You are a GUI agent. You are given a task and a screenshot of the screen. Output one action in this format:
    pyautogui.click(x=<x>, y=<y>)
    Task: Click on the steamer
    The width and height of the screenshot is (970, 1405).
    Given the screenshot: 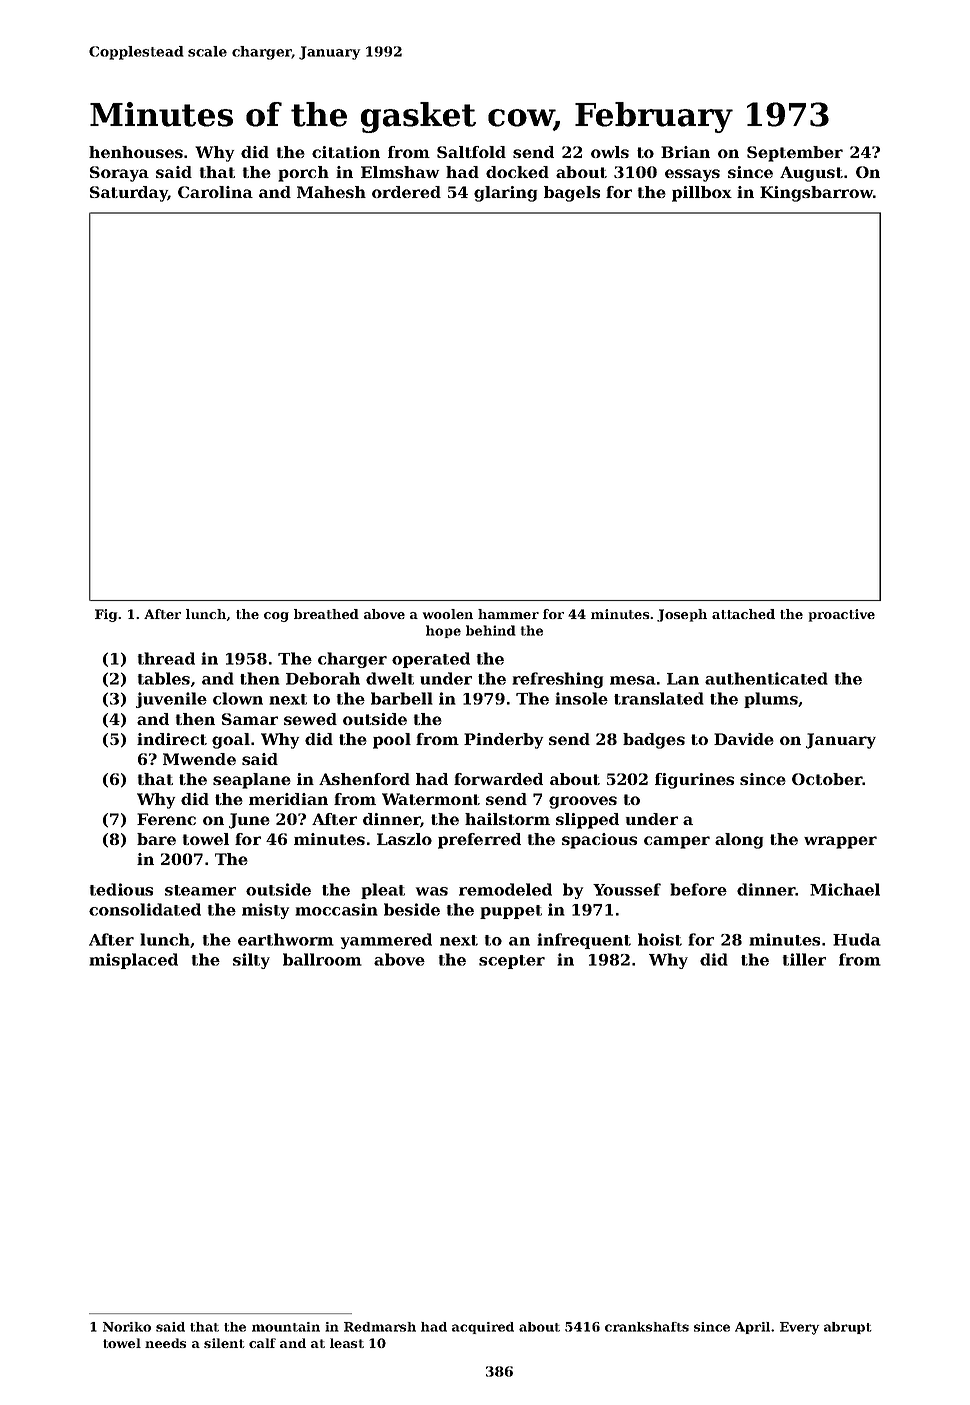 What is the action you would take?
    pyautogui.click(x=200, y=890)
